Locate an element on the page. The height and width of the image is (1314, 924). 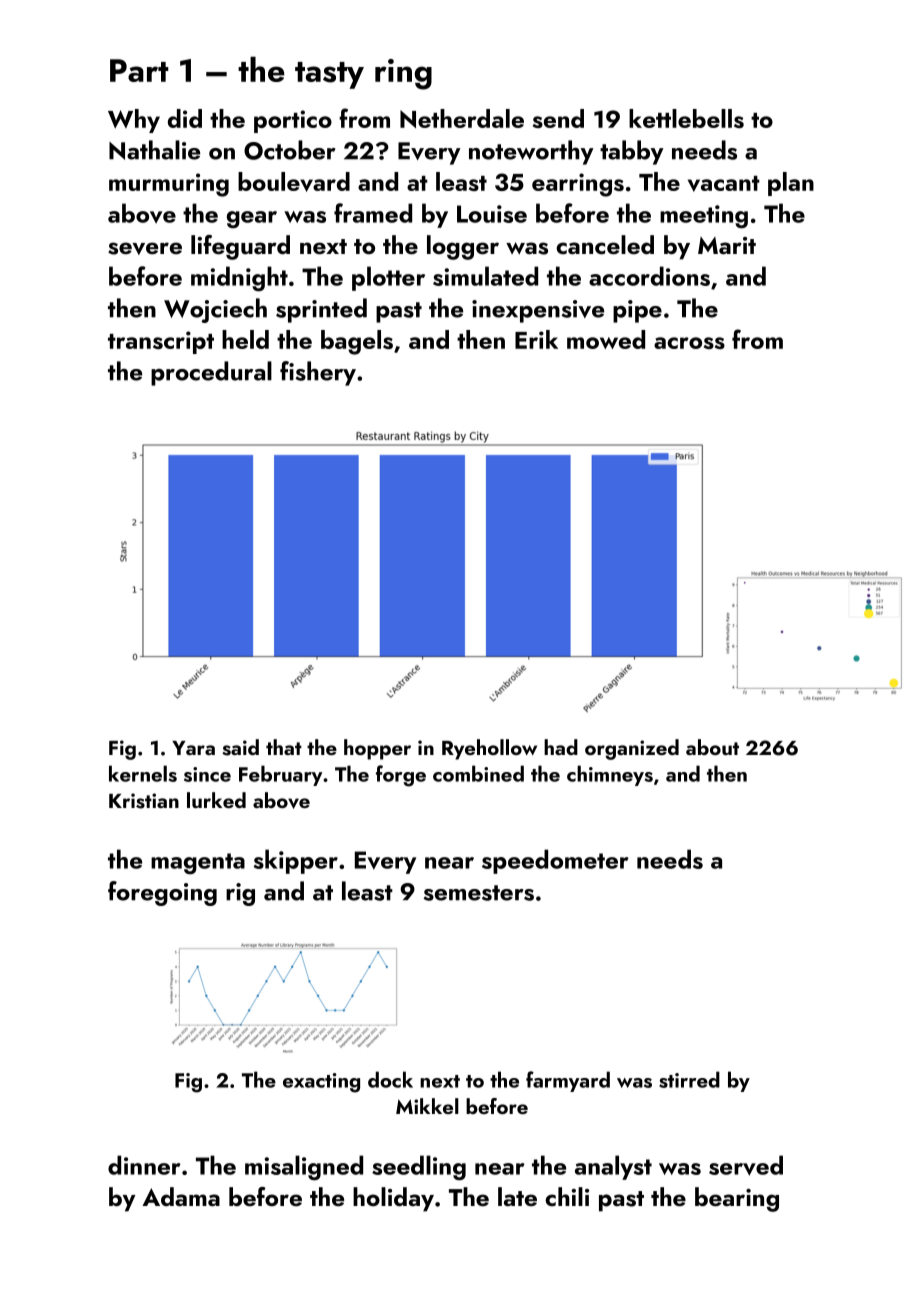
bagels is located at coordinates (357, 342).
